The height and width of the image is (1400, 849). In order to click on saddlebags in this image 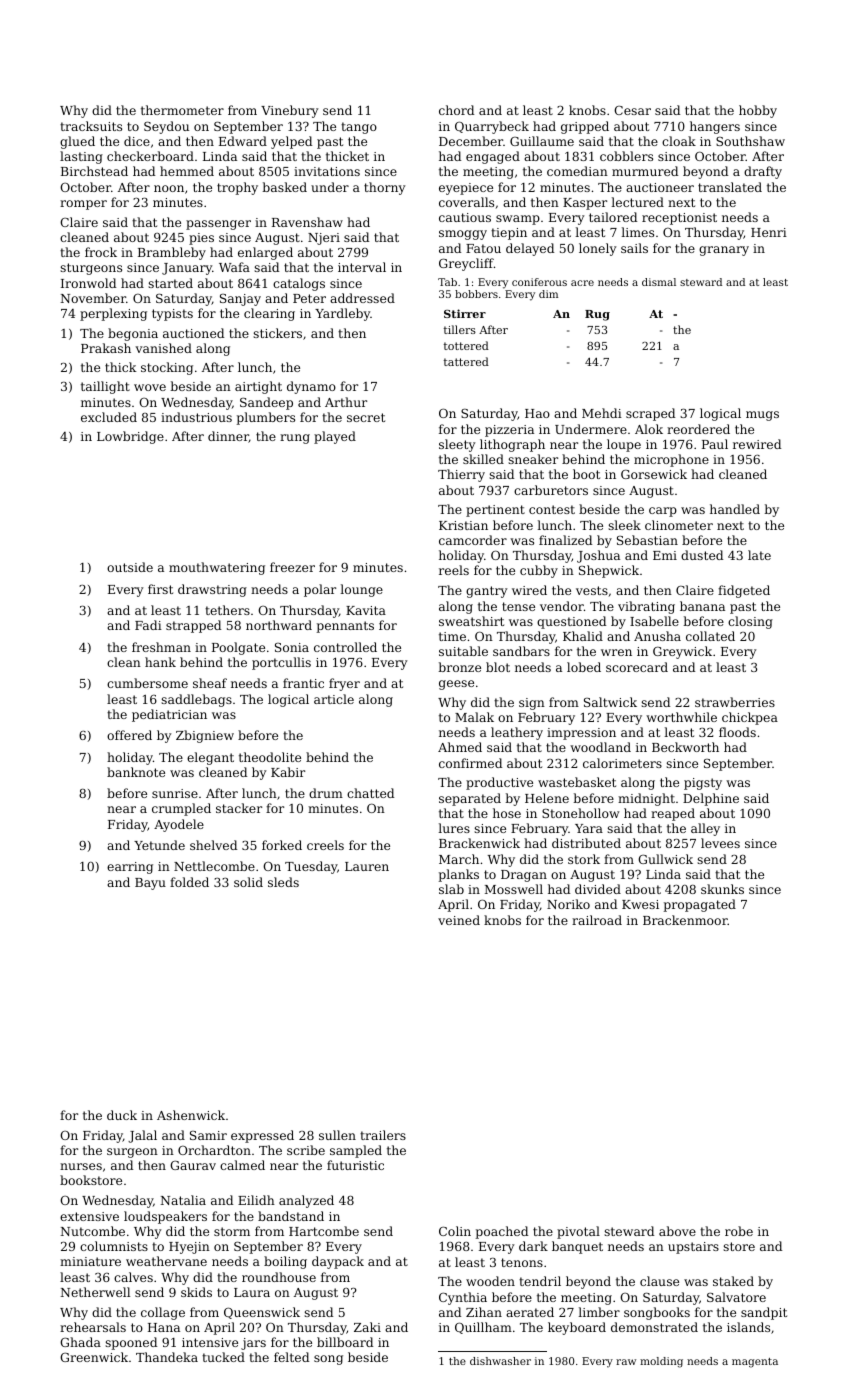, I will do `click(196, 700)`.
